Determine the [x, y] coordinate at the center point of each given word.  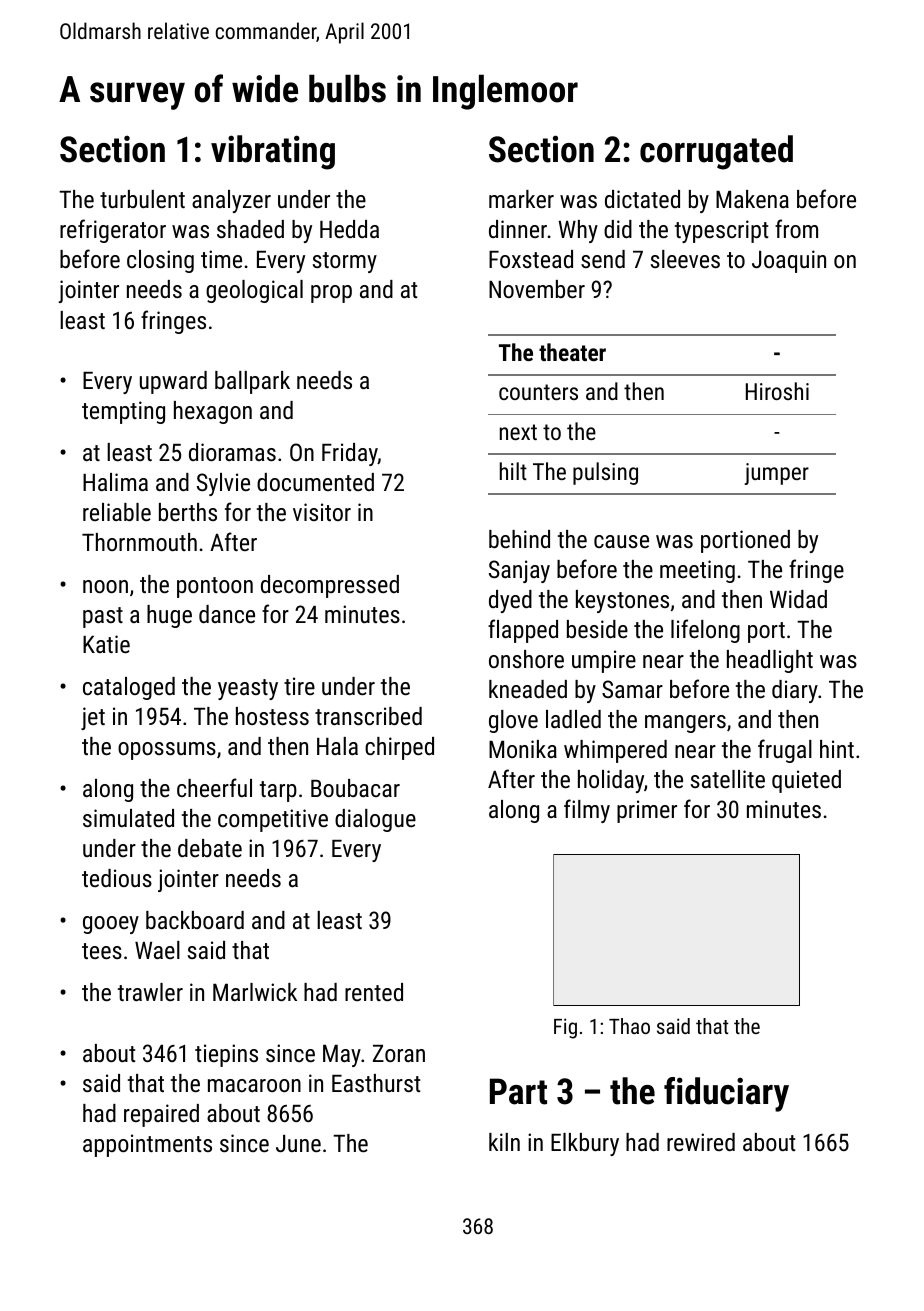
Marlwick [255, 992]
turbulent [142, 199]
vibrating [273, 152]
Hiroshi [777, 391]
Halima [115, 482]
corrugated [716, 152]
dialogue [375, 820]
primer [647, 811]
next [518, 432]
